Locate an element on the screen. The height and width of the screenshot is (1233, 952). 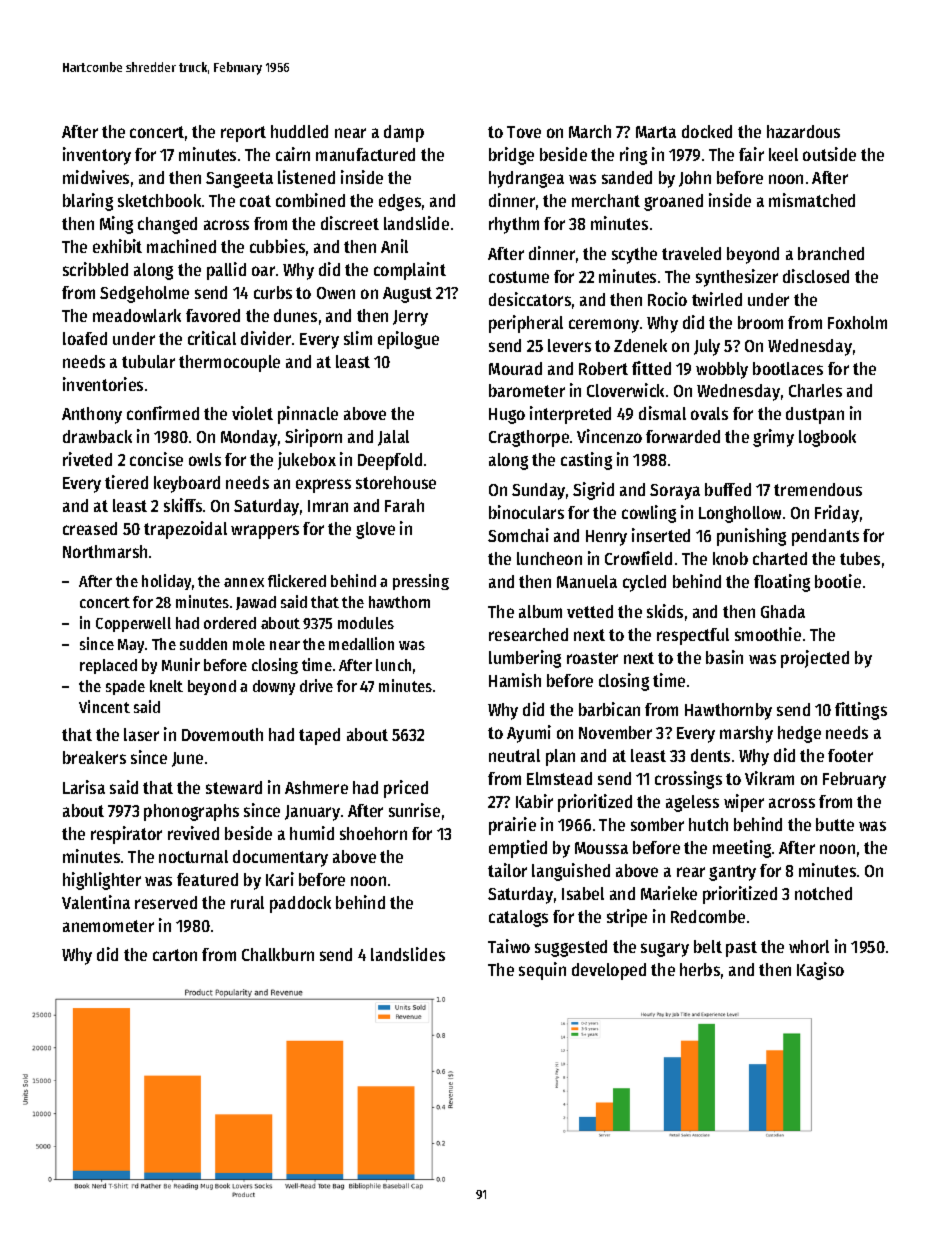
pinnacle is located at coordinates (308, 415).
